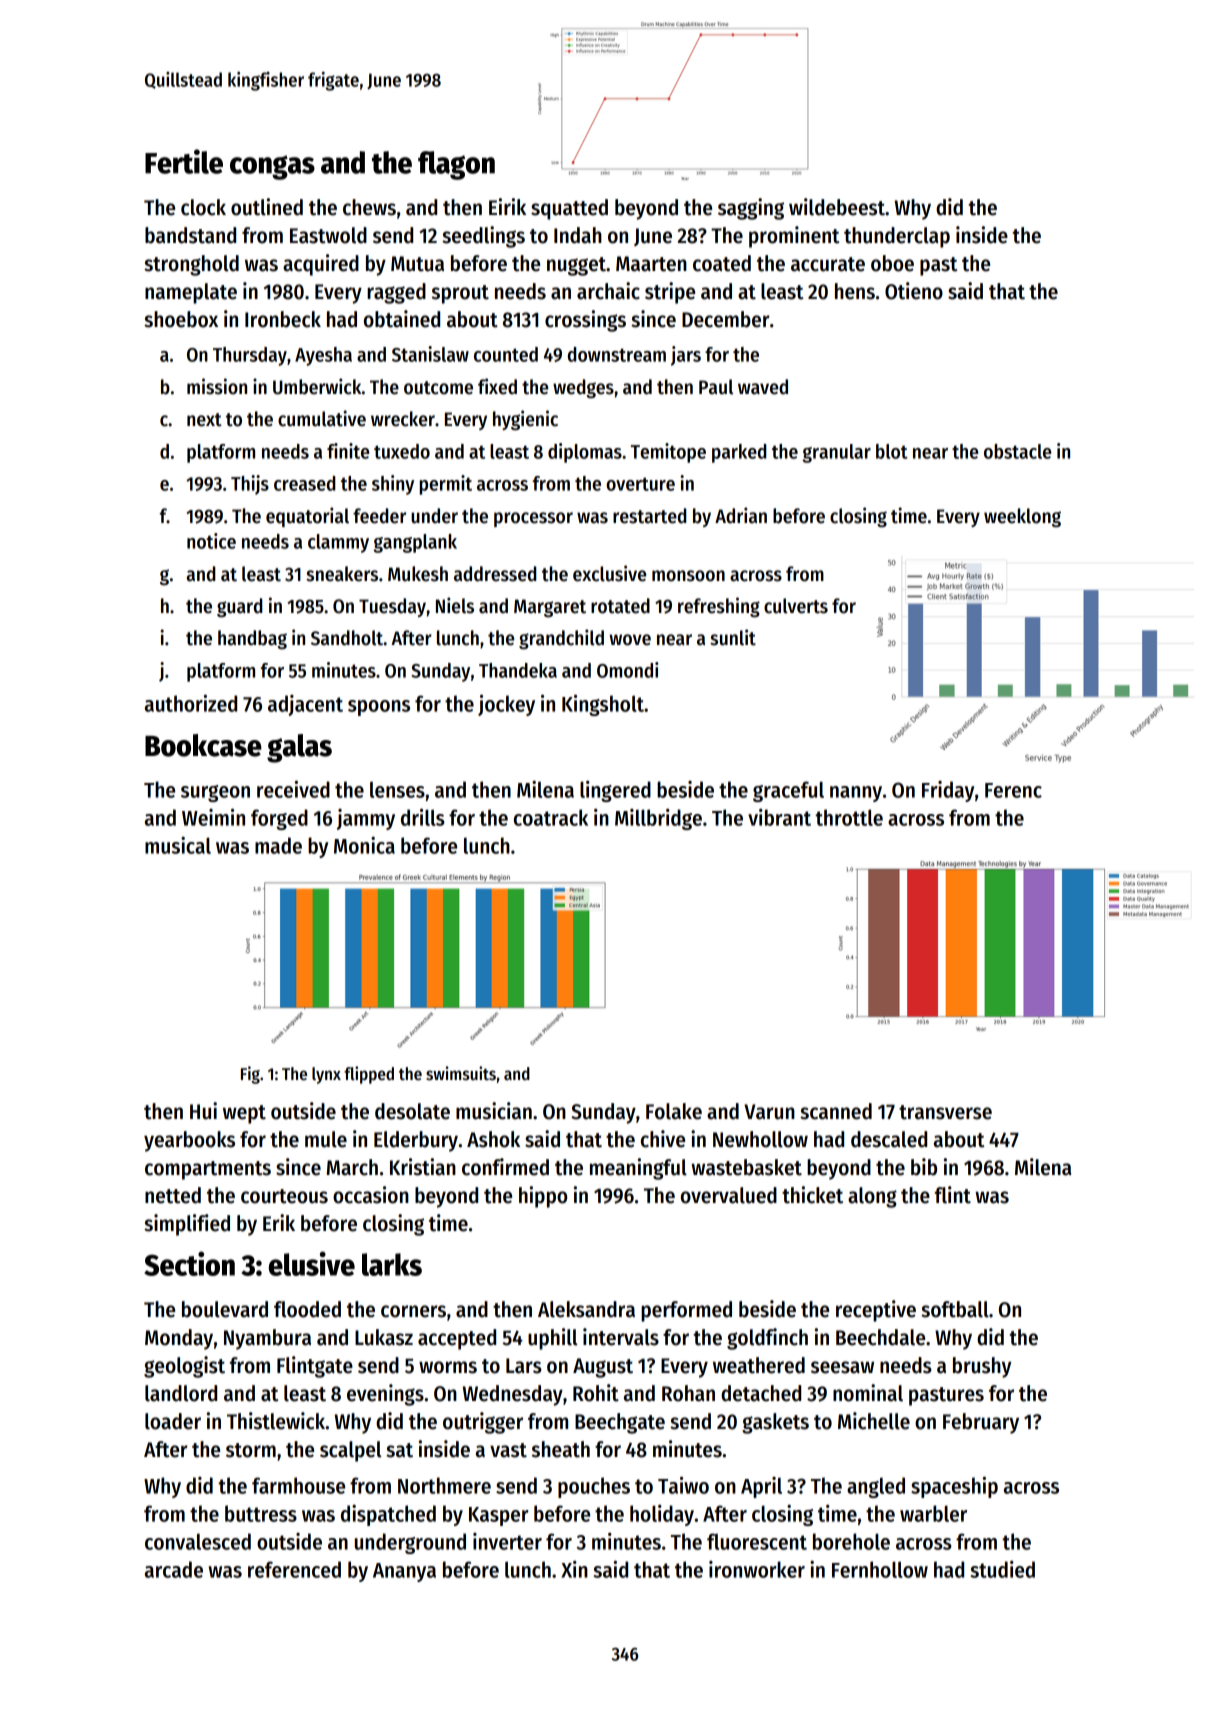 This screenshot has width=1223, height=1730. I want to click on ironworker, so click(757, 1569).
